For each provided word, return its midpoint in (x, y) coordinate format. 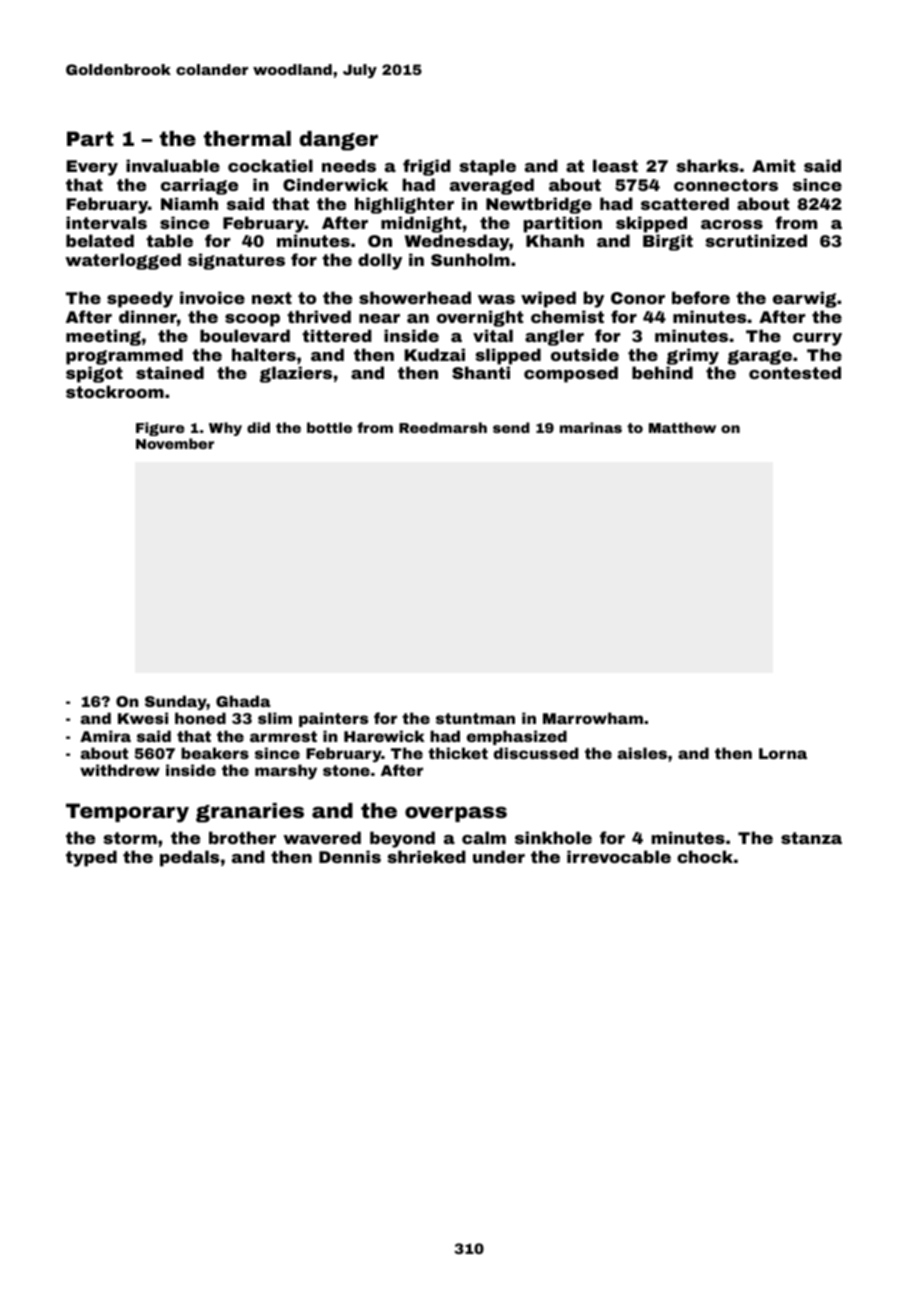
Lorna (783, 753)
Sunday (176, 703)
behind (662, 372)
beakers (215, 753)
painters (333, 719)
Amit (773, 165)
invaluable (173, 165)
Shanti (481, 372)
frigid (427, 167)
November (175, 443)
